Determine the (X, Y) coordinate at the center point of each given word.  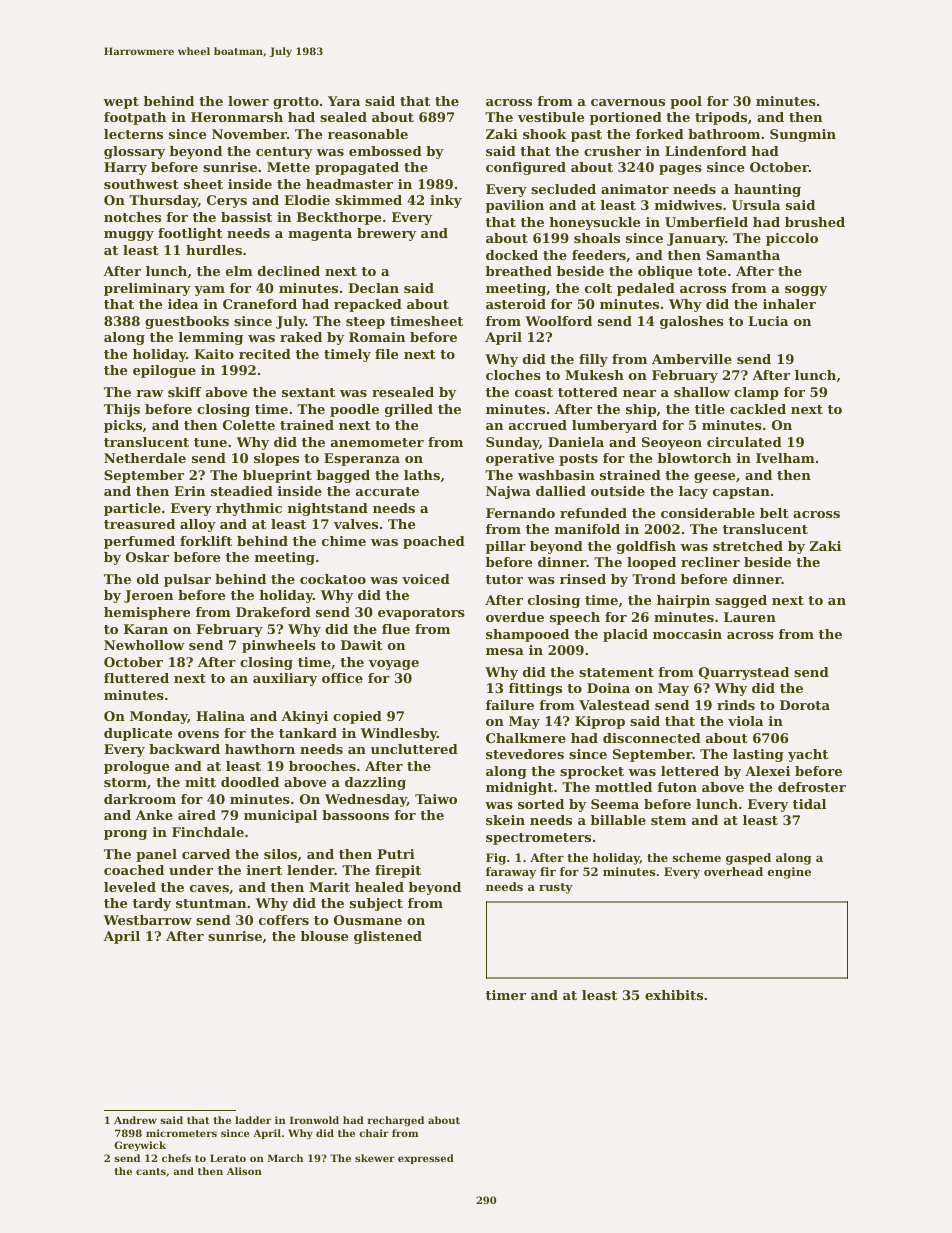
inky (446, 201)
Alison (244, 1171)
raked (301, 337)
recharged (396, 1121)
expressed (426, 1159)
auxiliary (285, 679)
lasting (758, 755)
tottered (588, 392)
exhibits (674, 995)
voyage (394, 665)
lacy (693, 492)
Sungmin (803, 135)
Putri (396, 854)
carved (206, 854)
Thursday (163, 201)
